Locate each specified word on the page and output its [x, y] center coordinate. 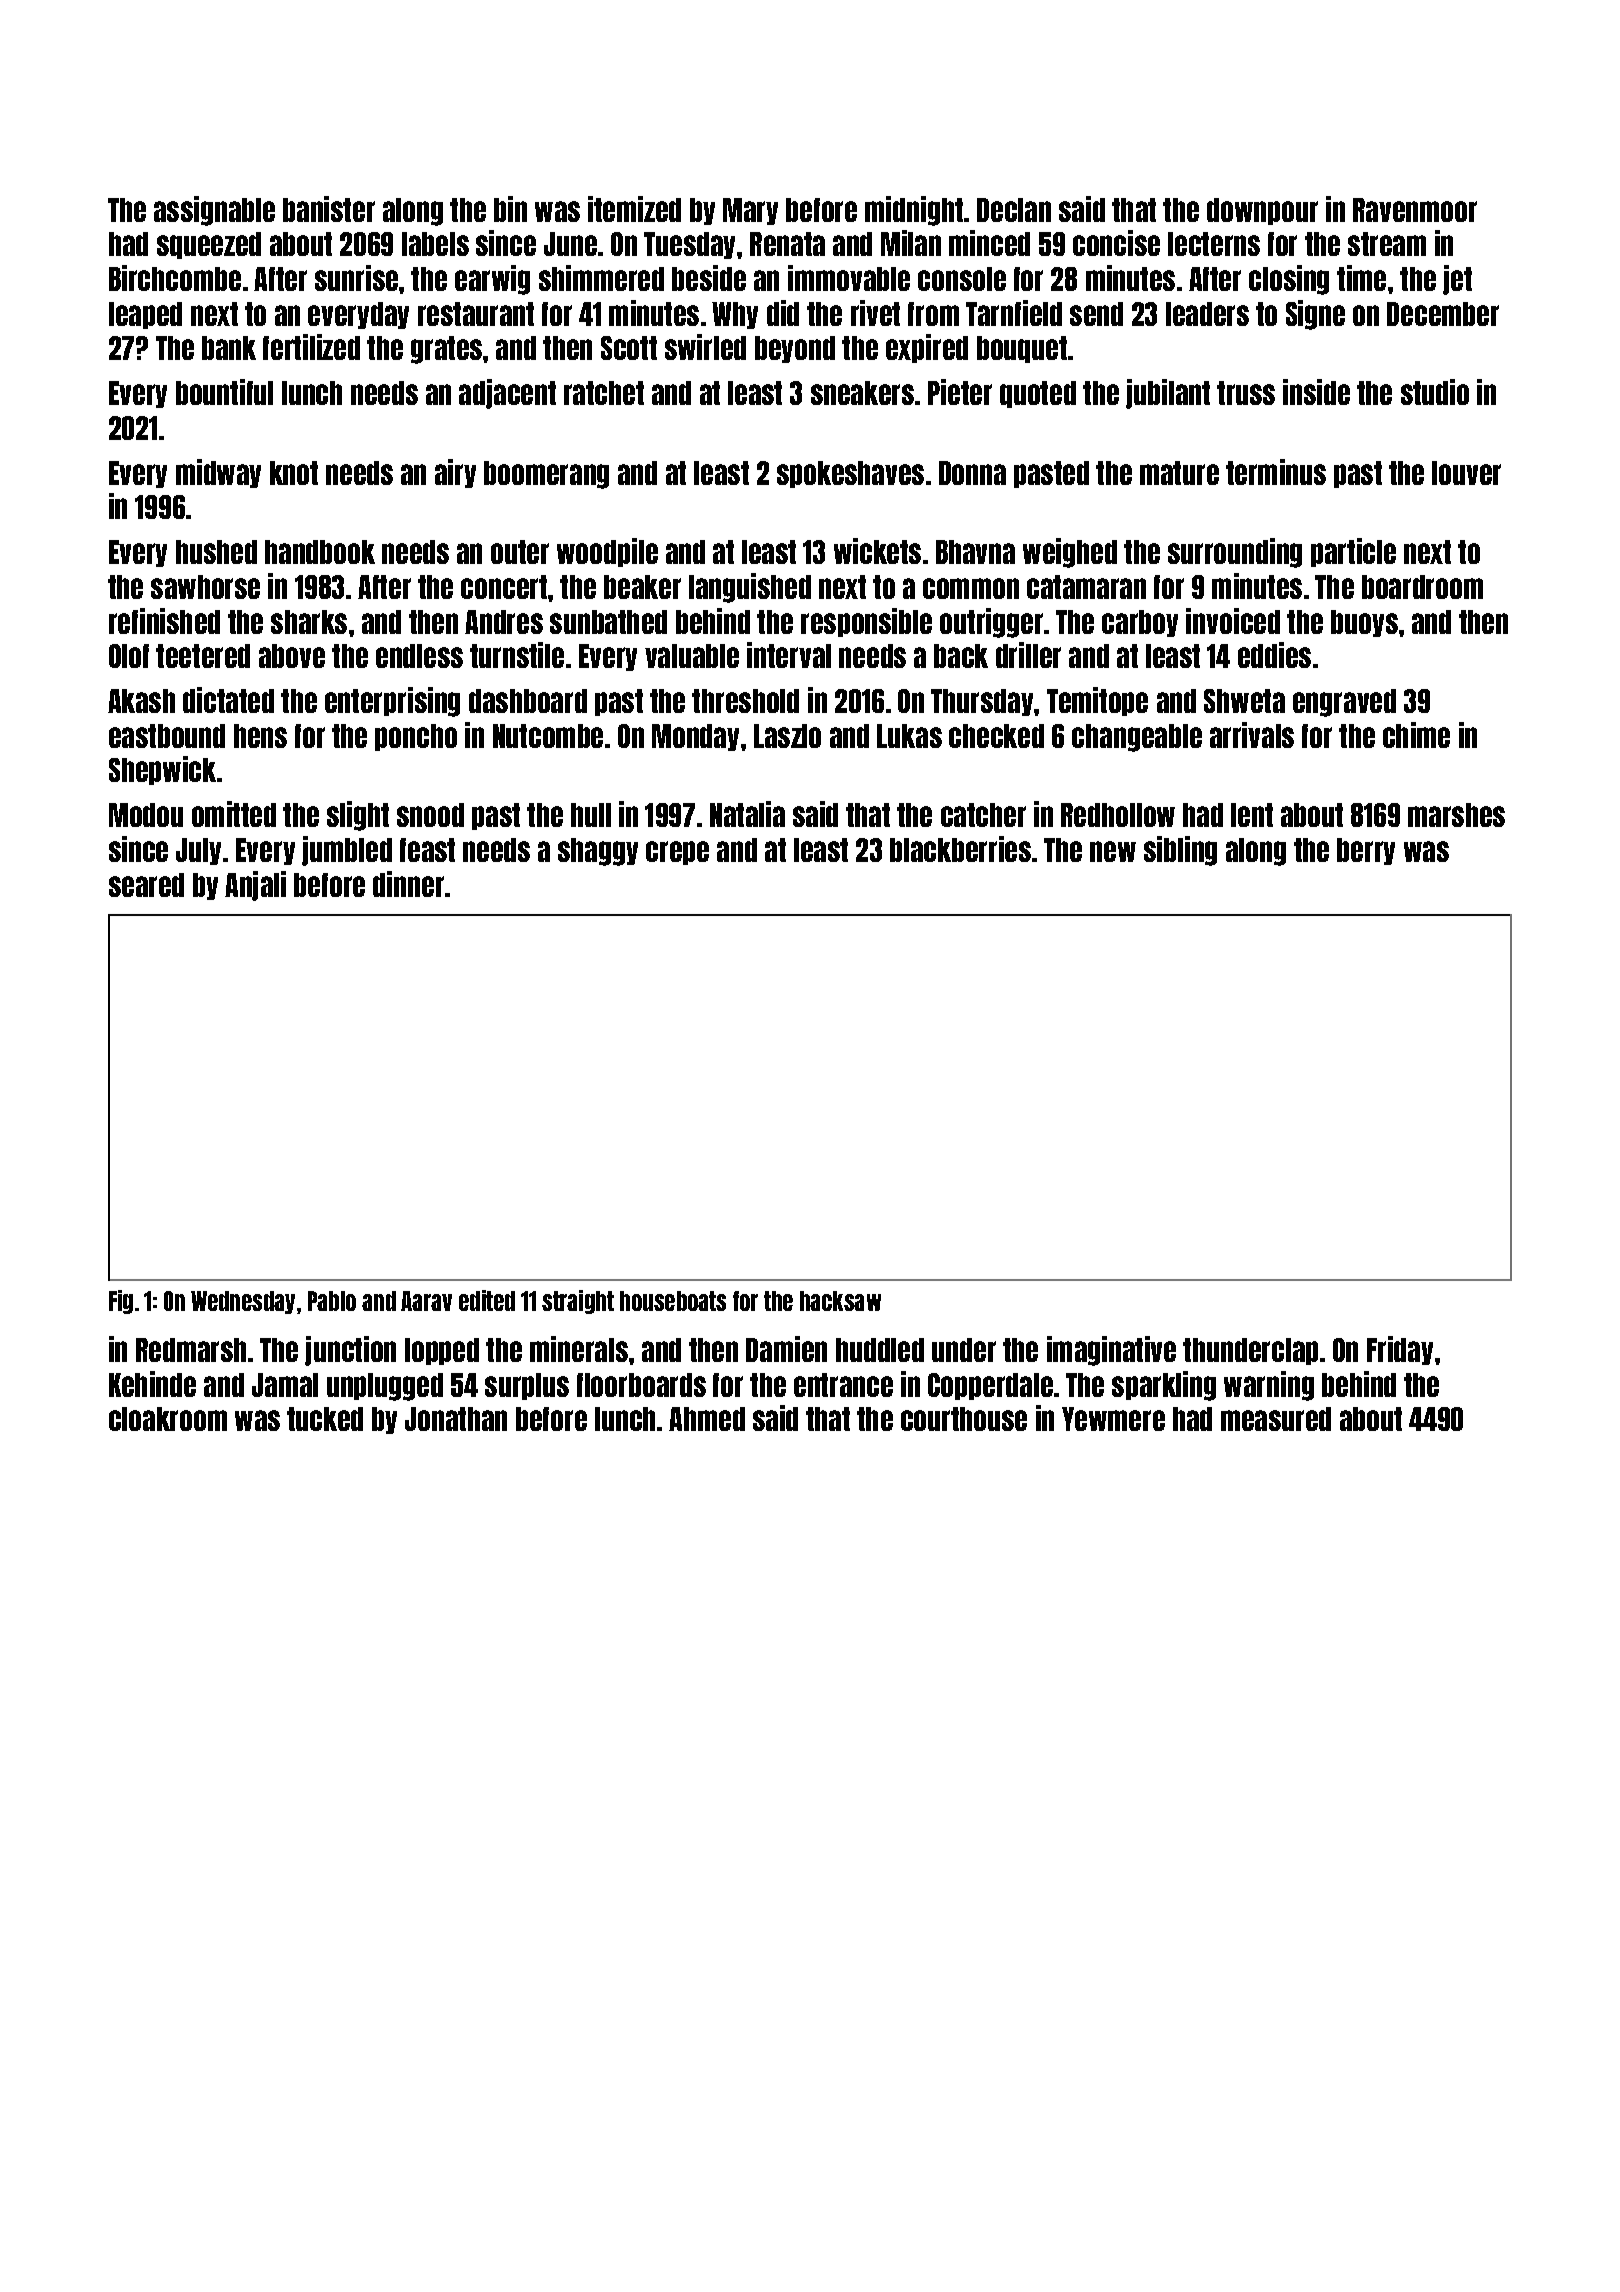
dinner [408, 884]
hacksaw [840, 1301]
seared [146, 885]
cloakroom [168, 1419]
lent [1252, 815]
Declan [1014, 210]
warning [1269, 1386]
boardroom [1422, 587]
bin [510, 209]
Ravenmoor [1415, 210]
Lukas [909, 736]
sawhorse [205, 587]
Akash [141, 701]
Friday [1400, 1350]
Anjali [255, 886]
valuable [692, 656]
